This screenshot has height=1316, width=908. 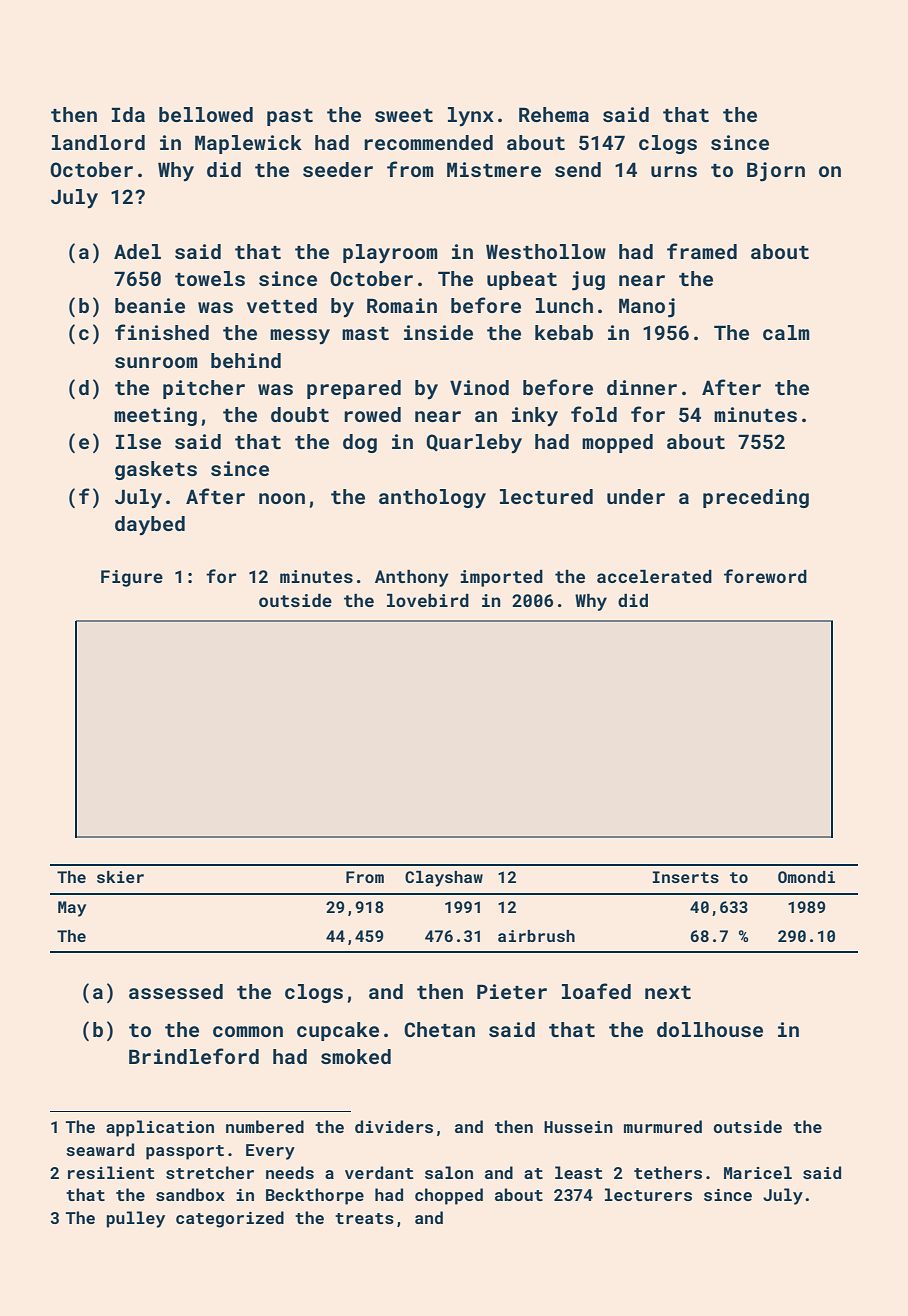 I want to click on May, so click(x=72, y=909).
